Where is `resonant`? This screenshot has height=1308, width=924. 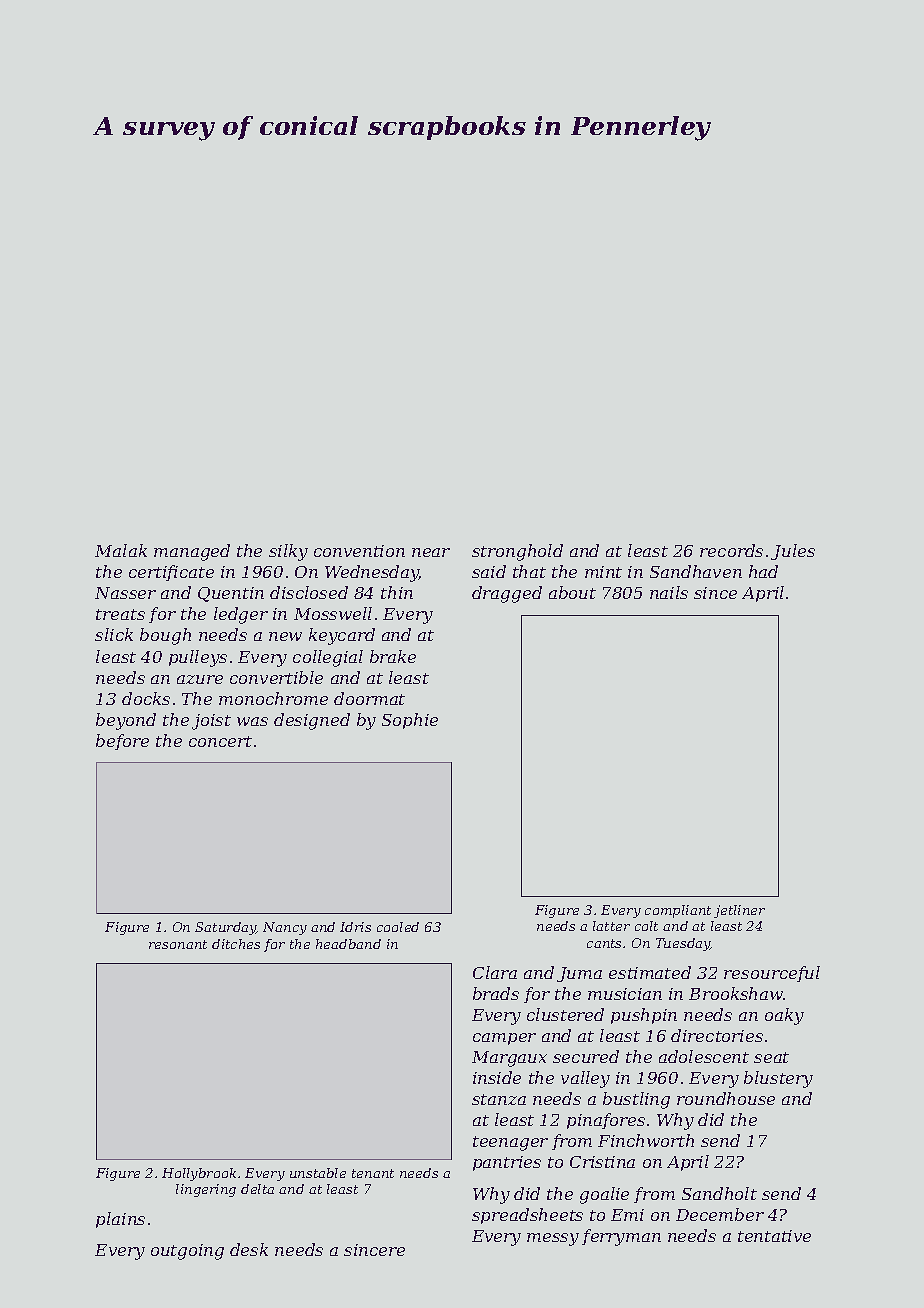 resonant is located at coordinates (178, 944).
